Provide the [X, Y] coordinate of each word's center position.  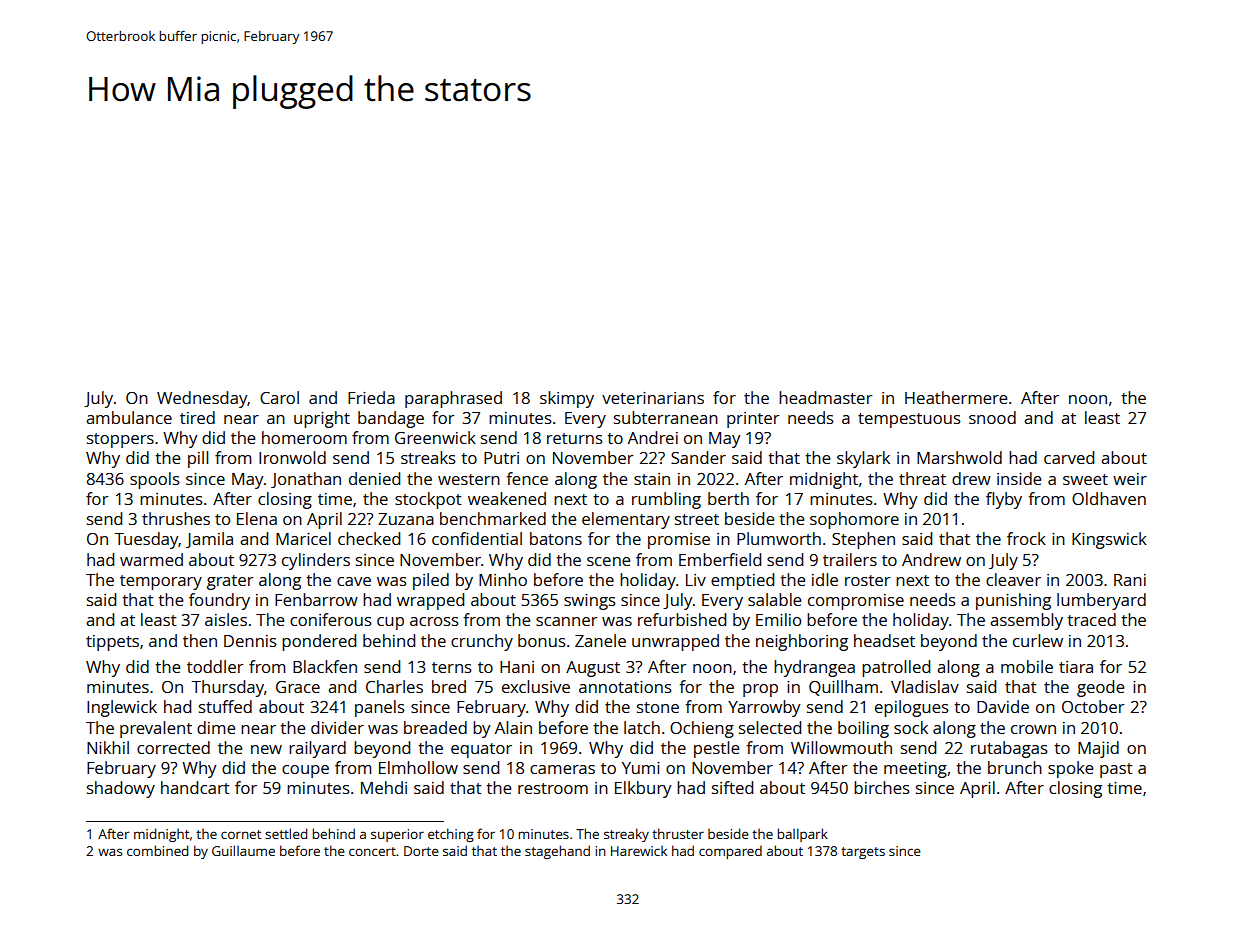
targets [863, 853]
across [434, 621]
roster [868, 580]
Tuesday [146, 540]
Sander [698, 457]
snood [992, 417]
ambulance [129, 417]
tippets [112, 643]
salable [774, 599]
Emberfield [720, 559]
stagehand [557, 852]
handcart [195, 787]
